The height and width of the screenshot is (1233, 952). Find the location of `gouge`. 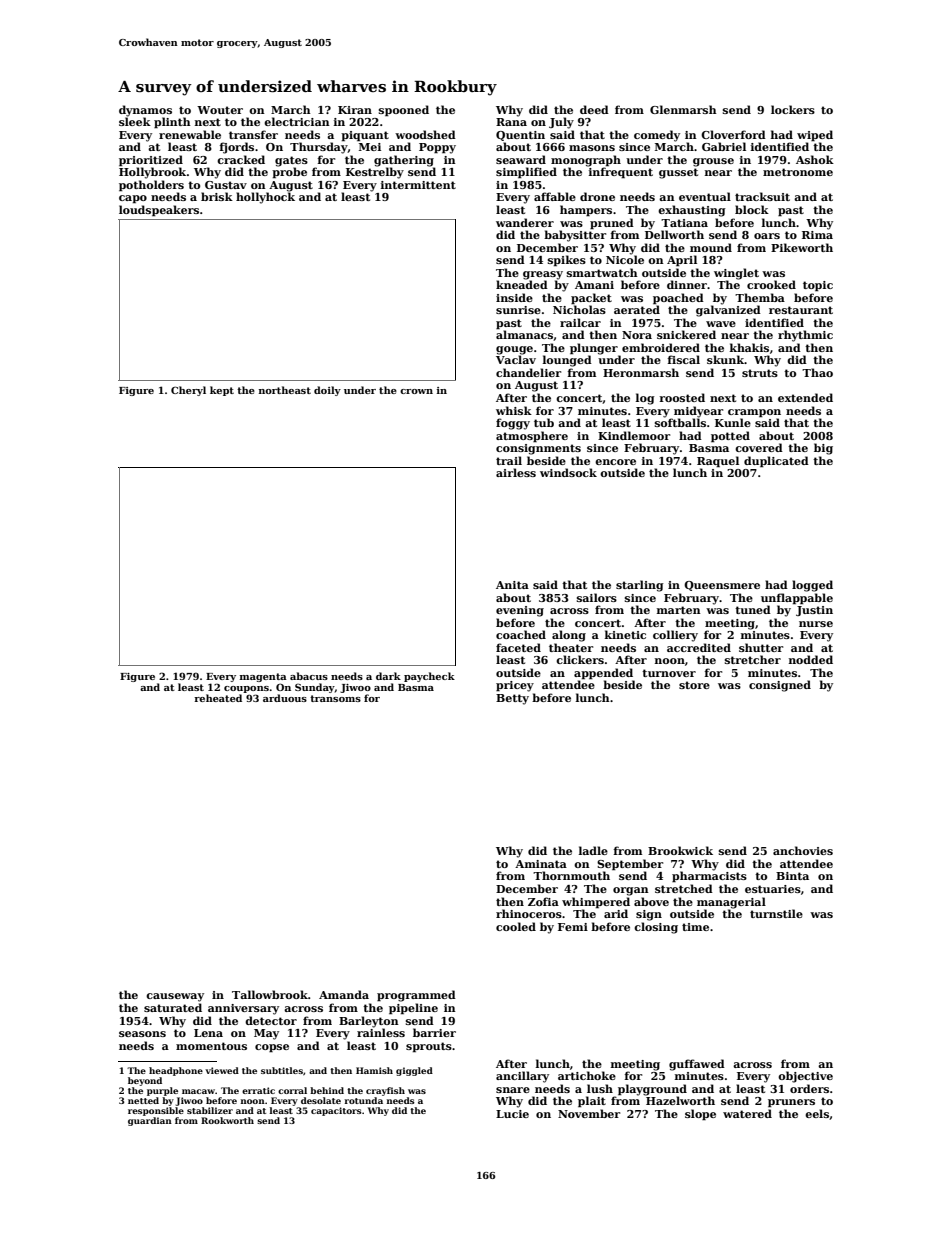

gouge is located at coordinates (514, 350).
